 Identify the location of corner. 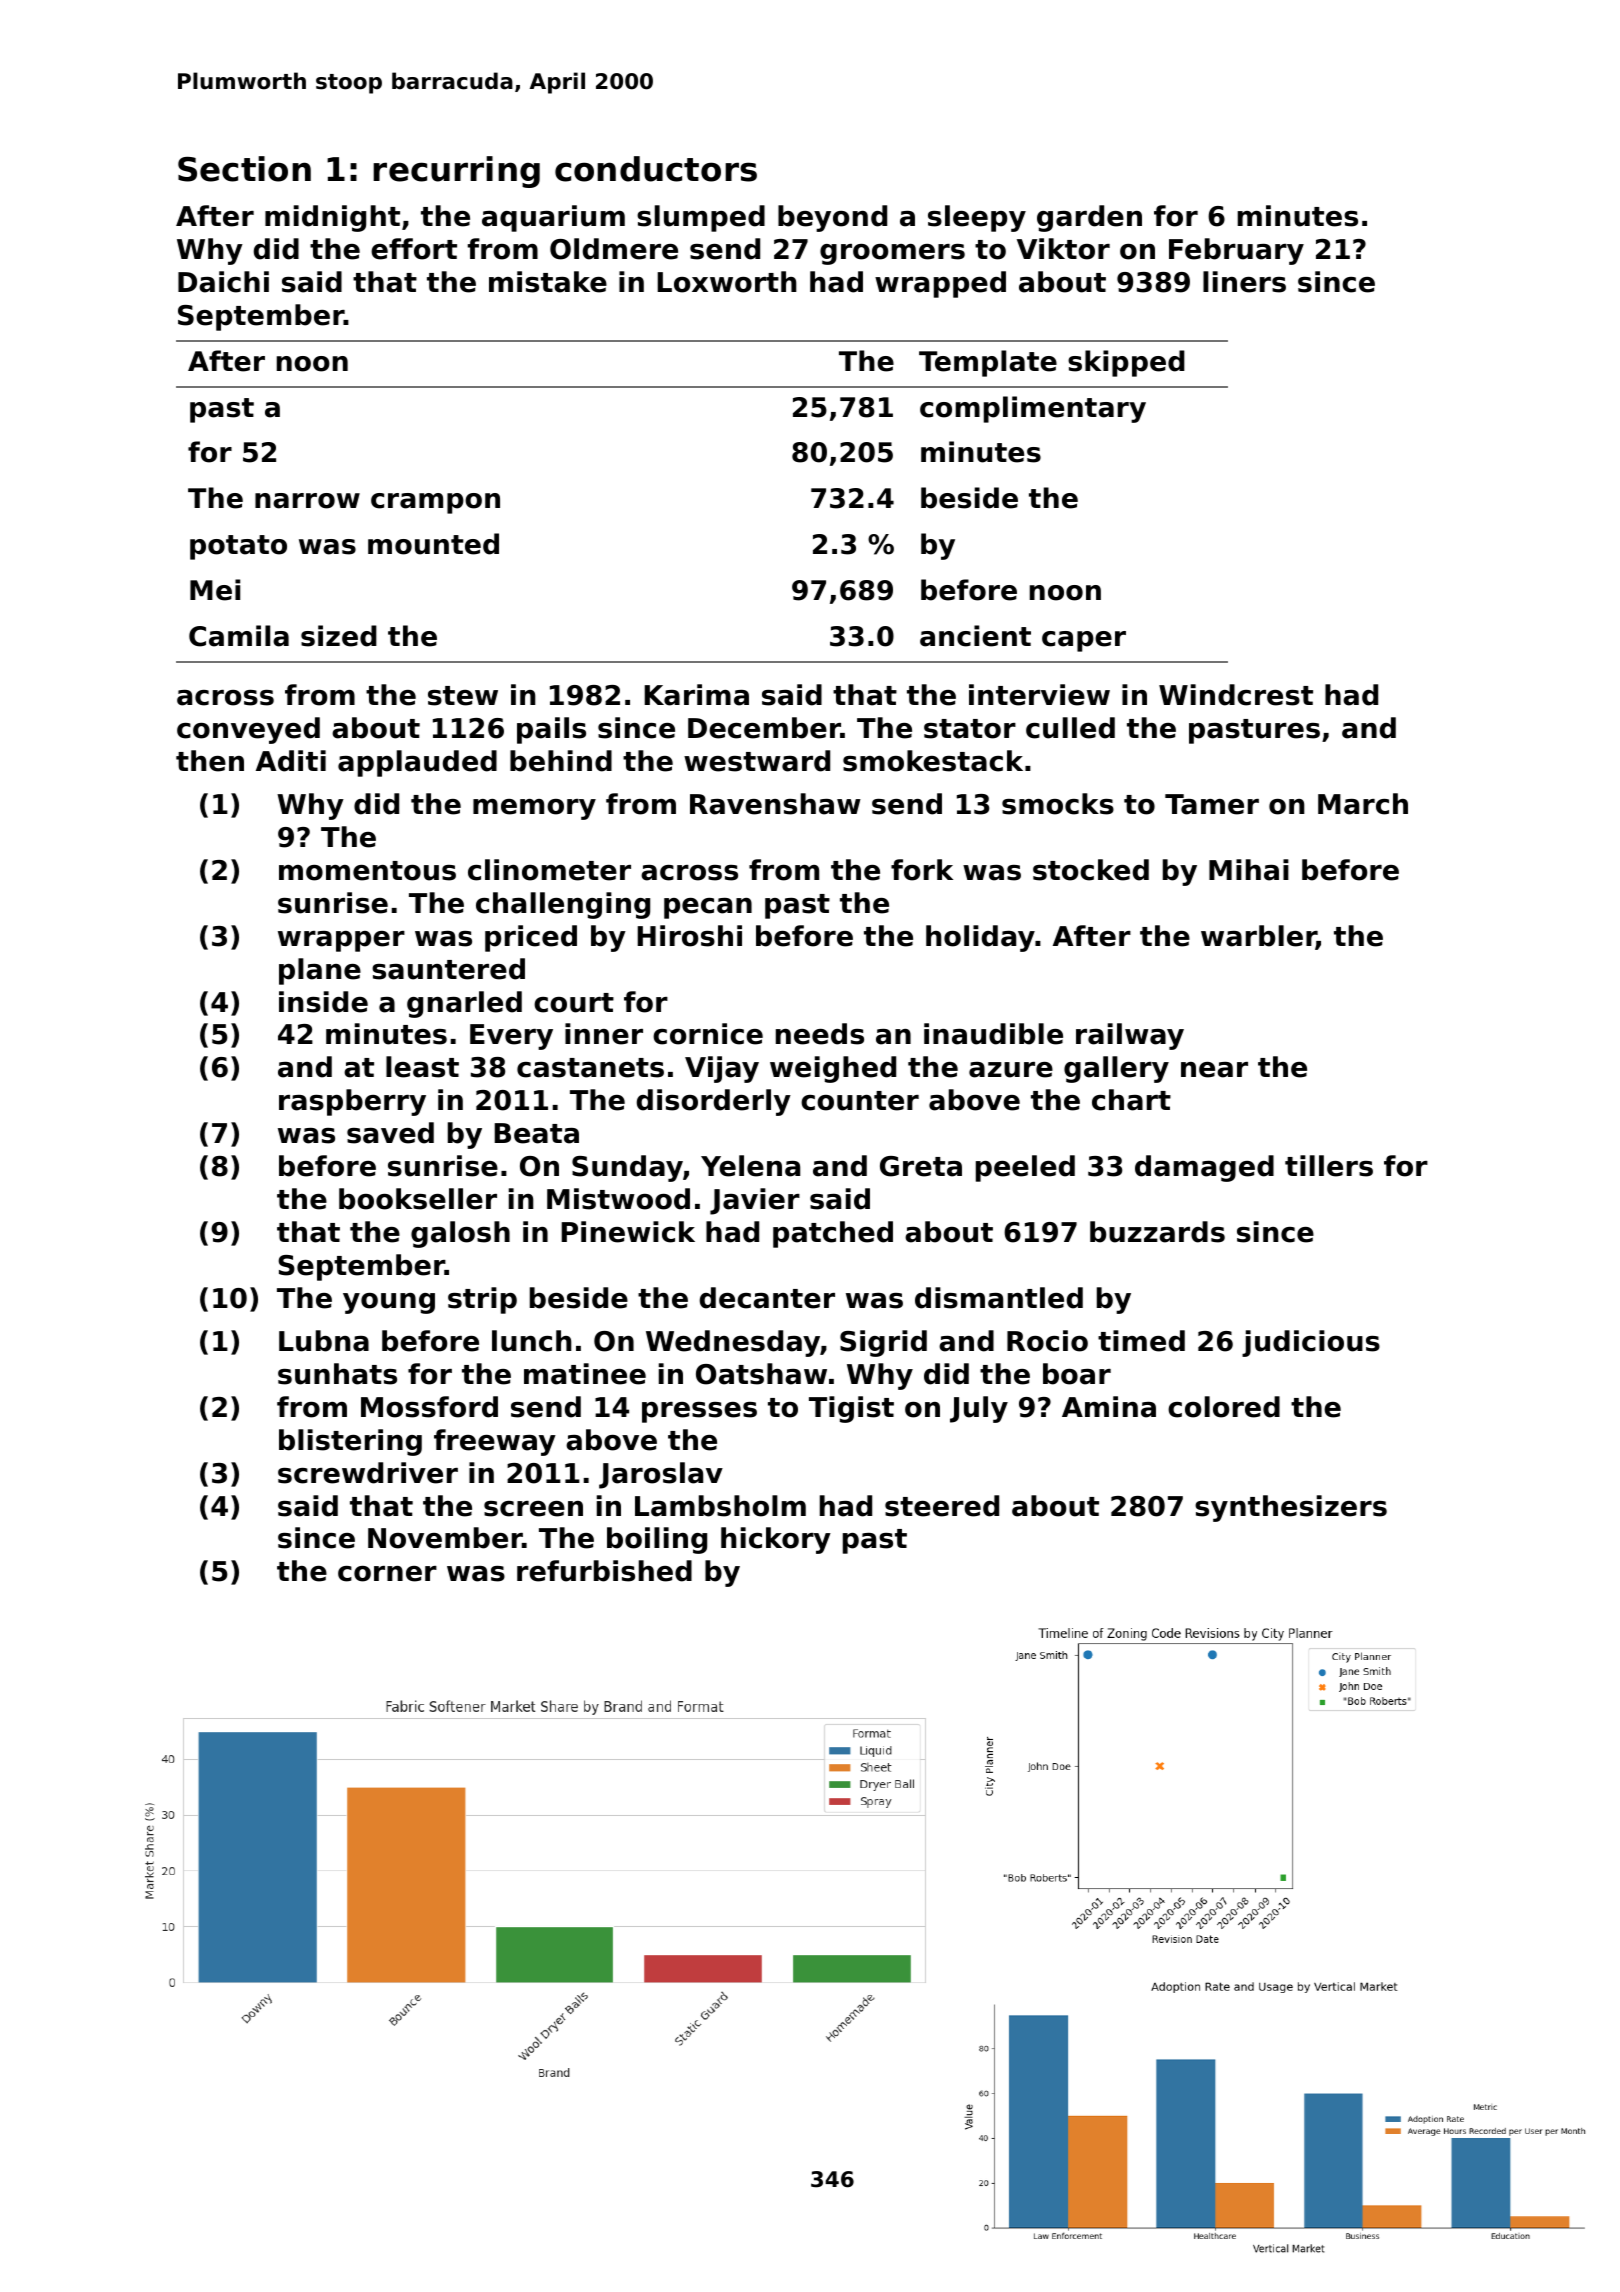
(387, 1574).
